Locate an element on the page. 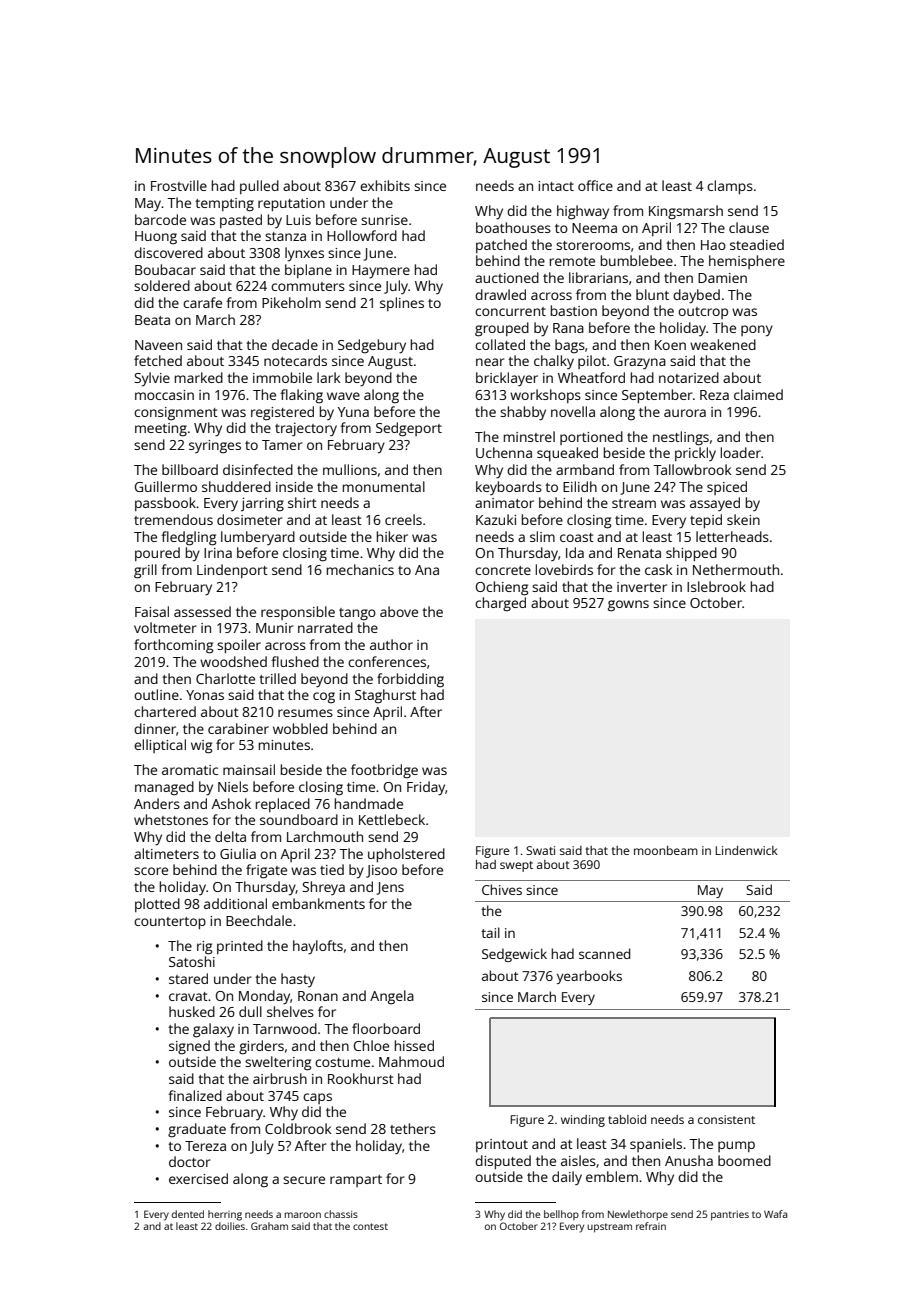 This image has height=1314, width=924. Friday is located at coordinates (426, 788).
